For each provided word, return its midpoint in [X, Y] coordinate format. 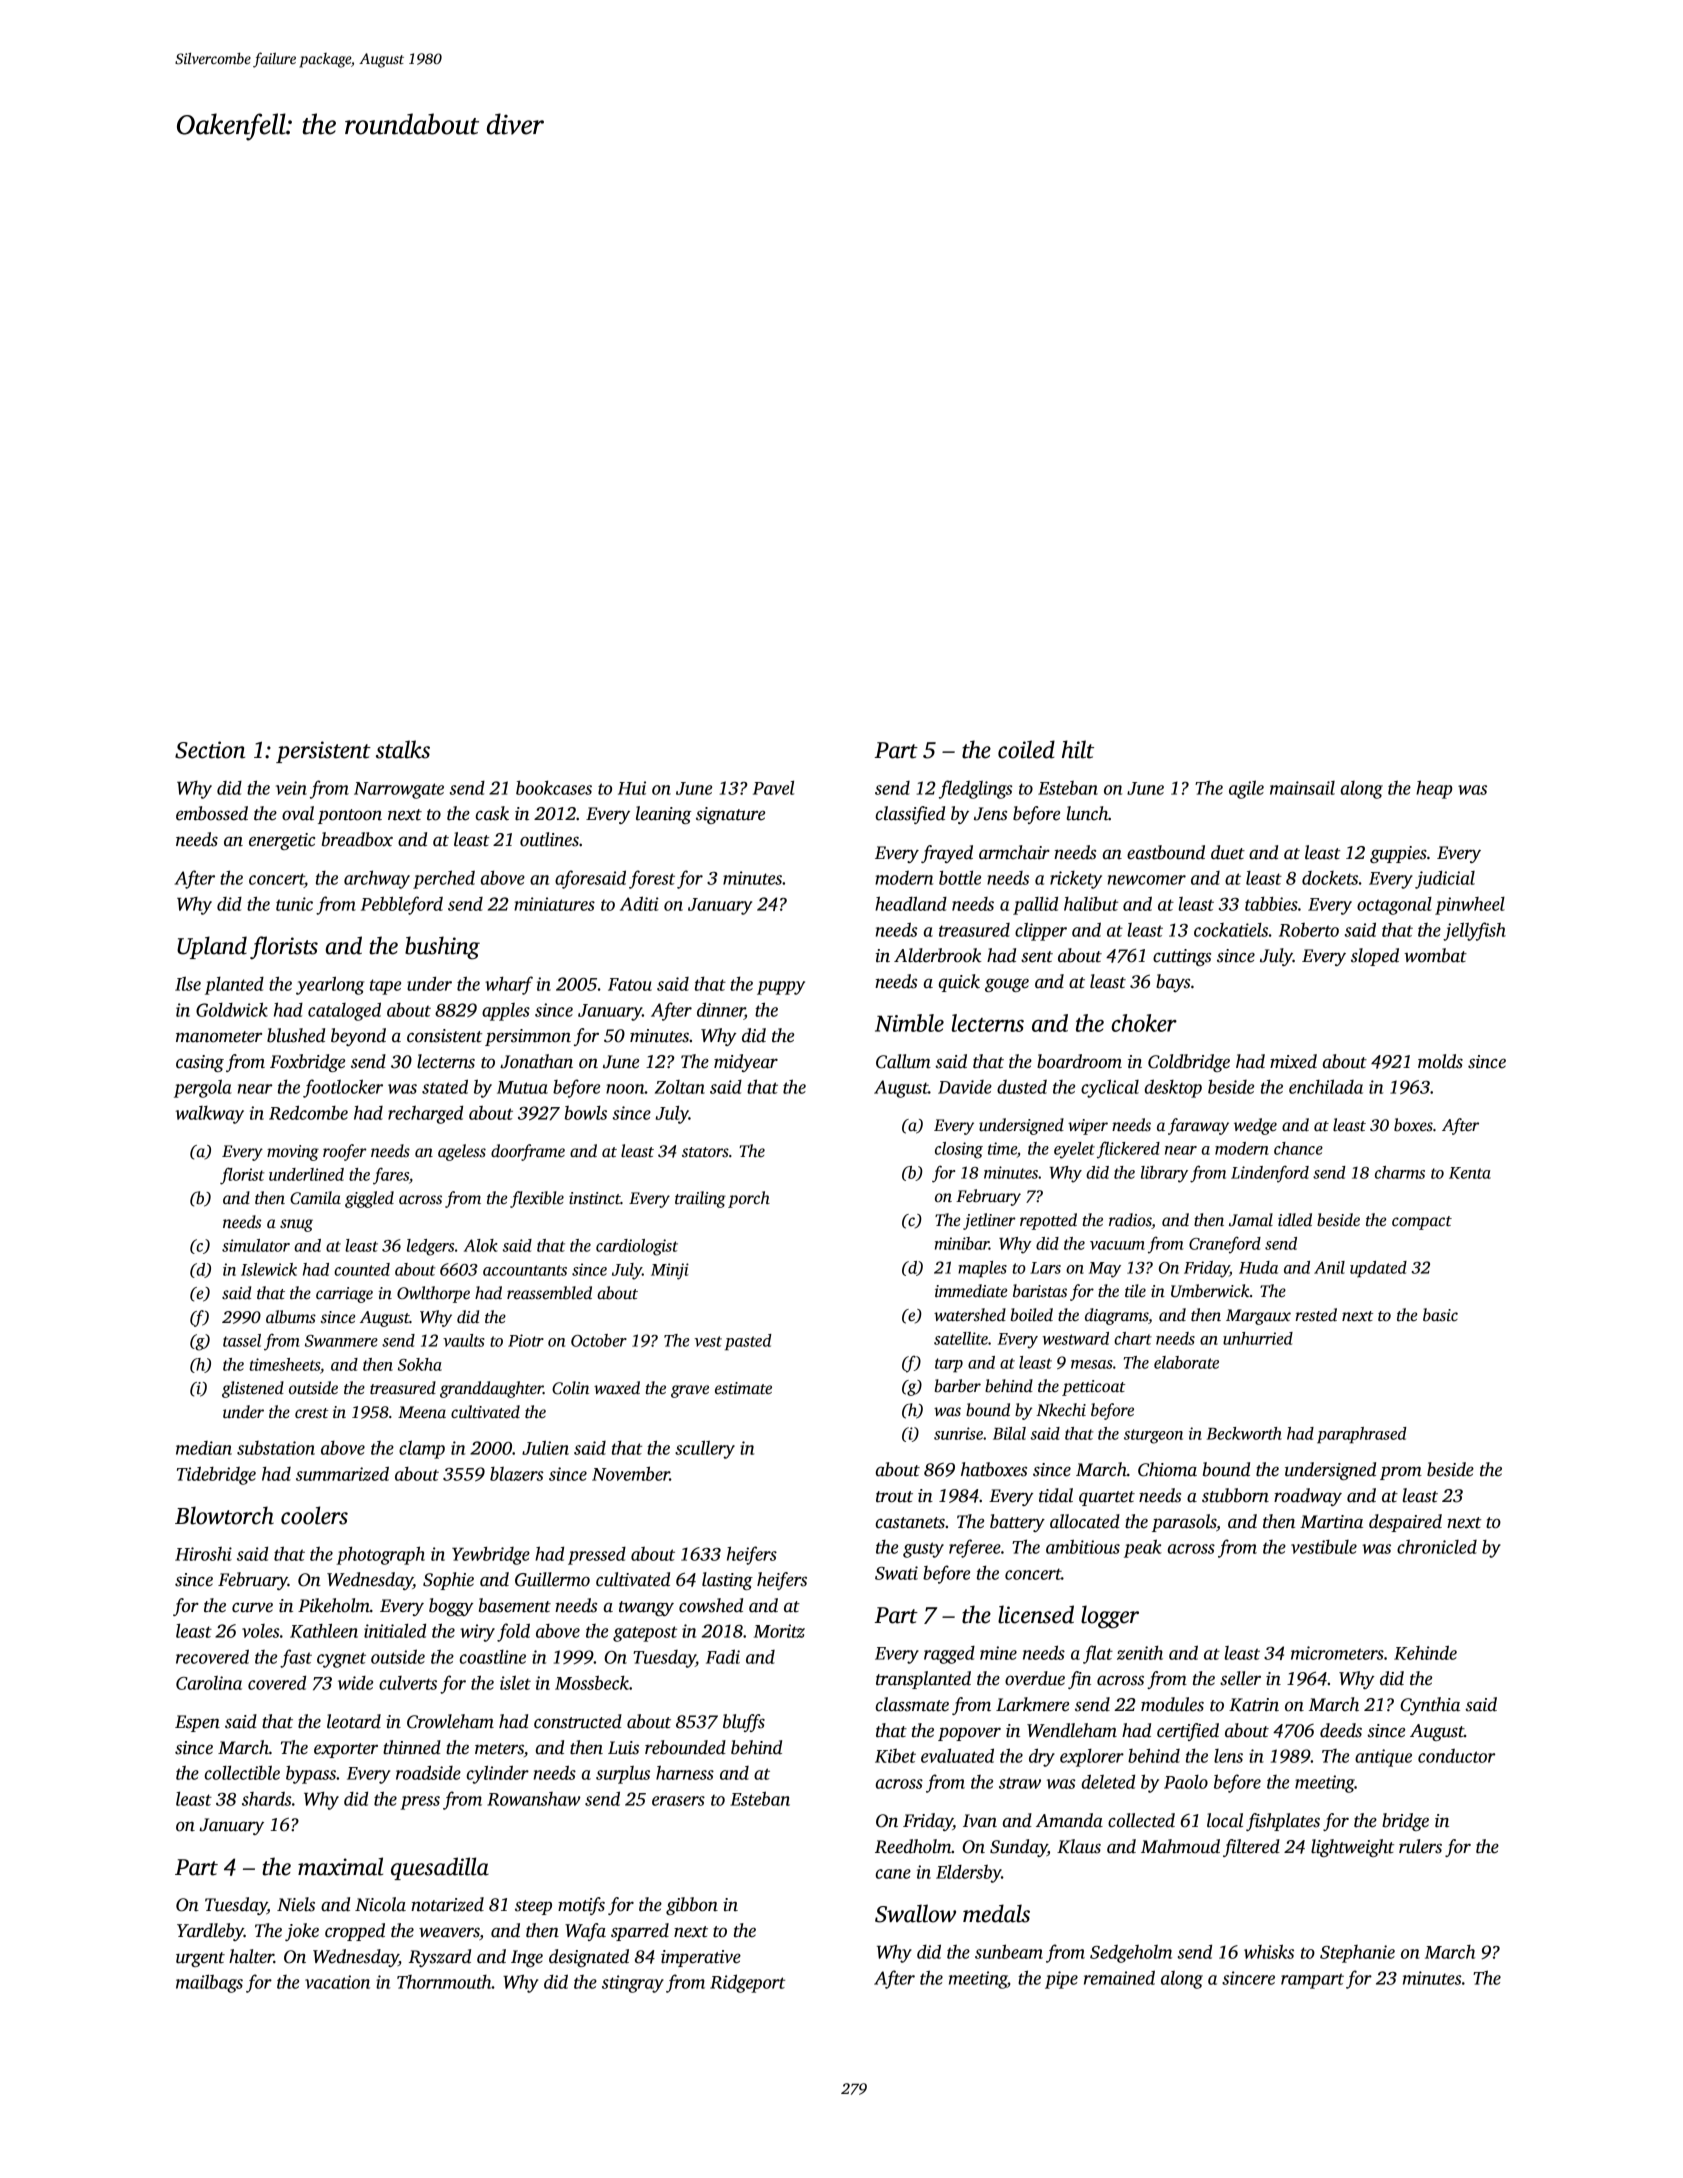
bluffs [744, 1723]
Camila [315, 1198]
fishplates [1283, 1822]
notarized [447, 1904]
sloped [1375, 957]
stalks [403, 749]
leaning [664, 815]
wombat [1435, 955]
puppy [781, 988]
